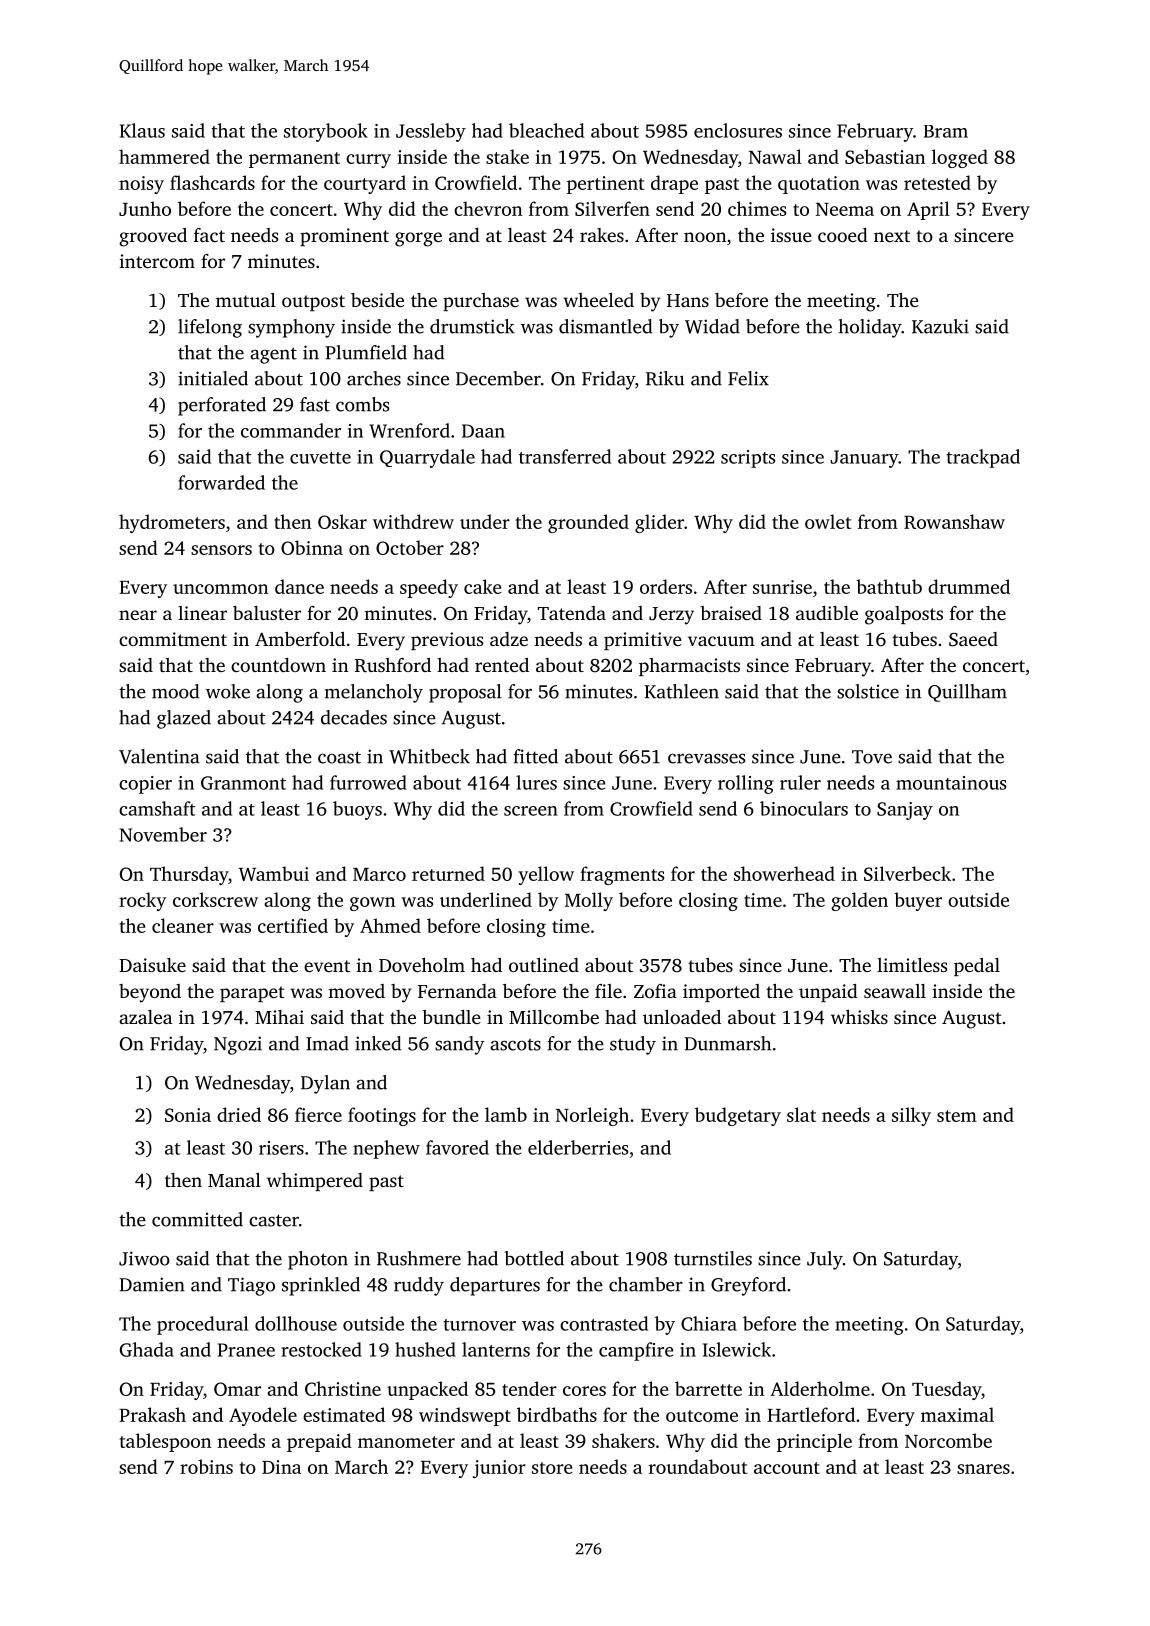 This page has height=1626, width=1150. I want to click on holiday, so click(870, 328).
